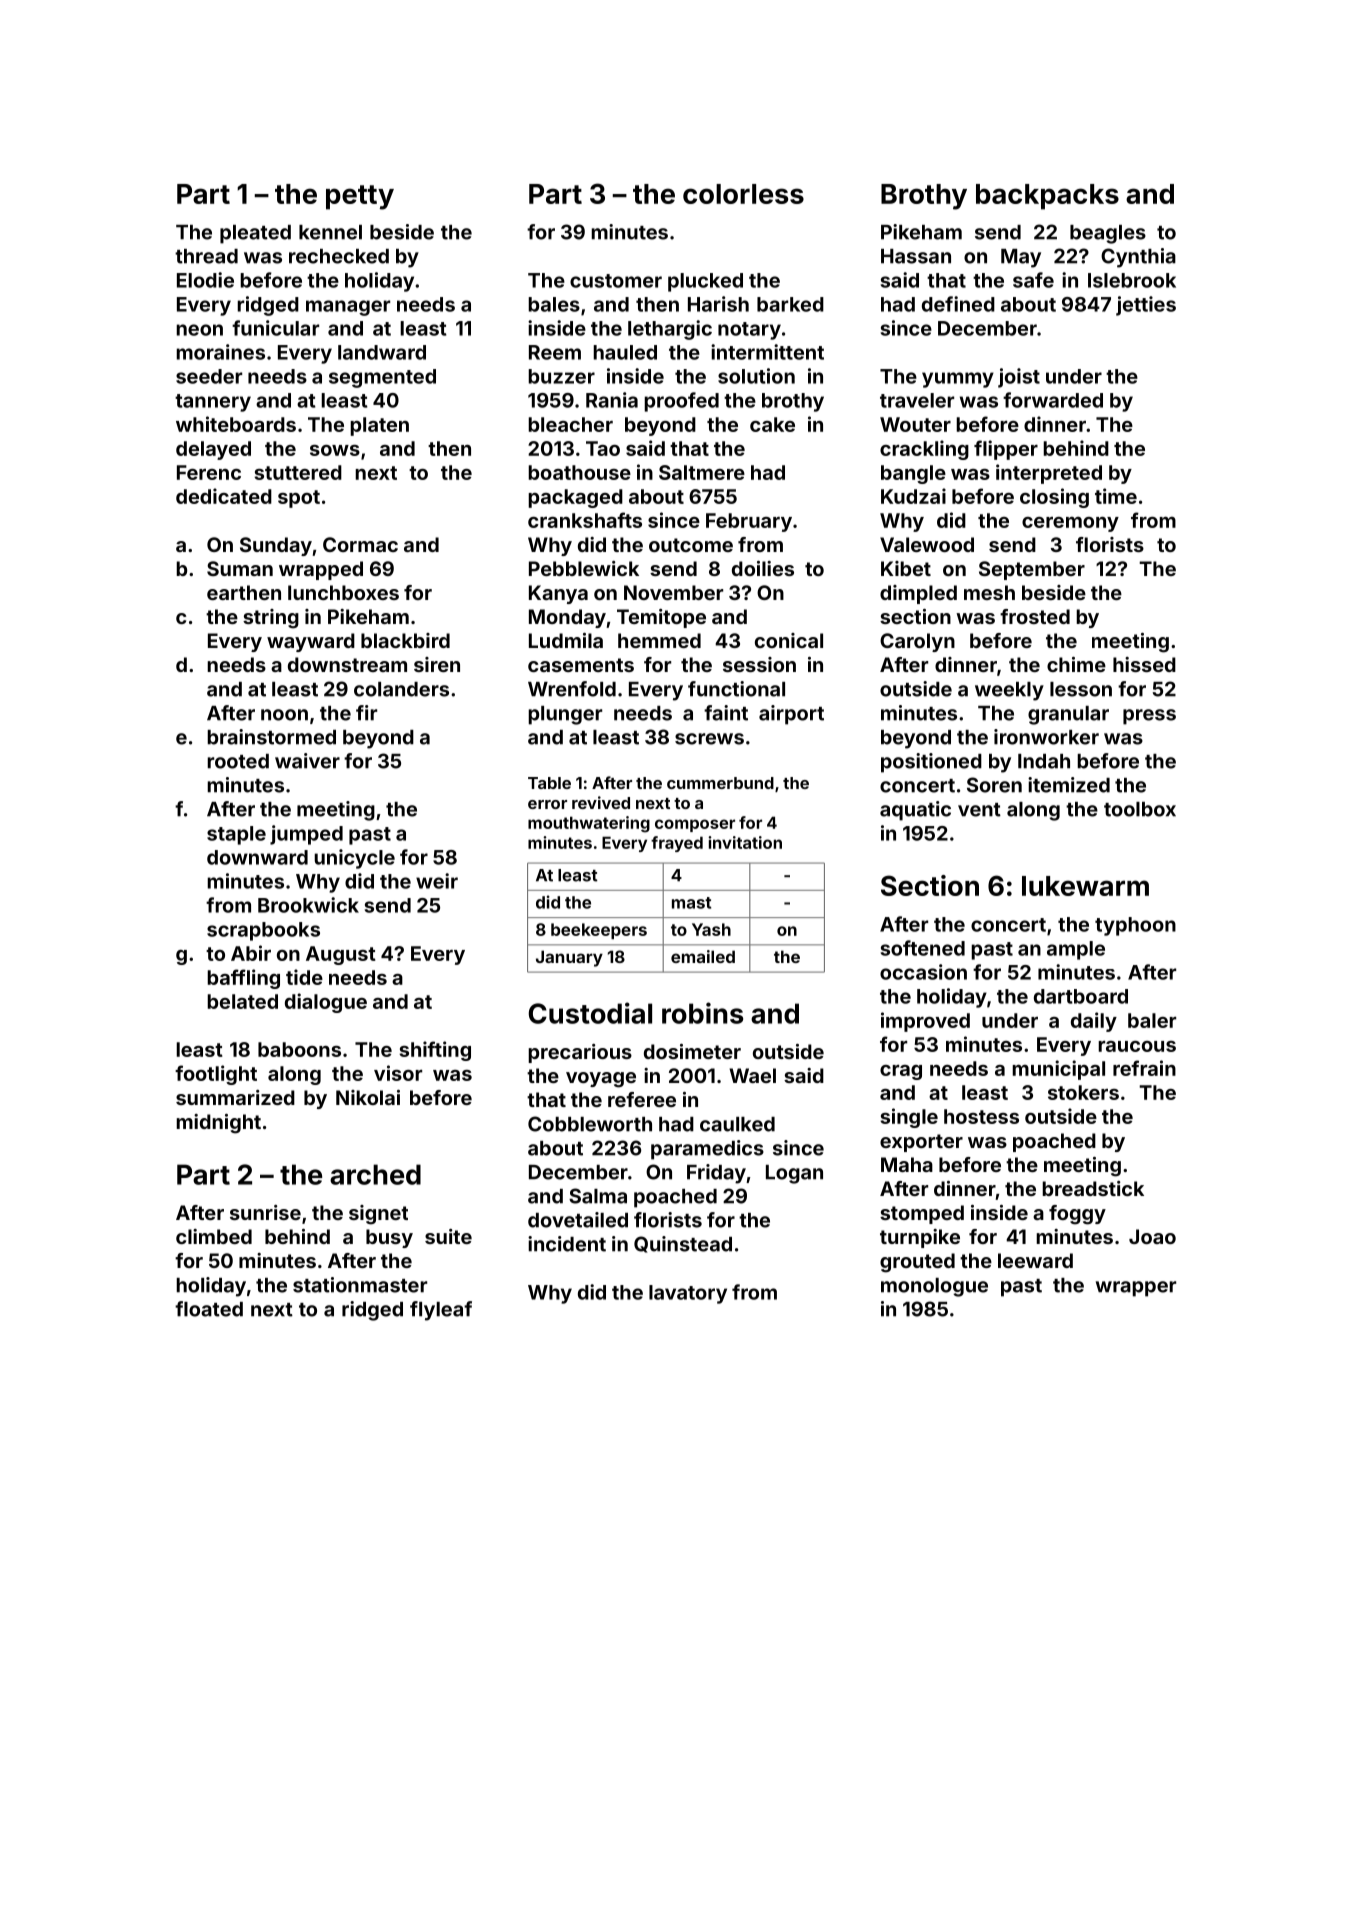 Image resolution: width=1352 pixels, height=1912 pixels. Describe the element at coordinates (1049, 474) in the screenshot. I see `interpreted` at that location.
